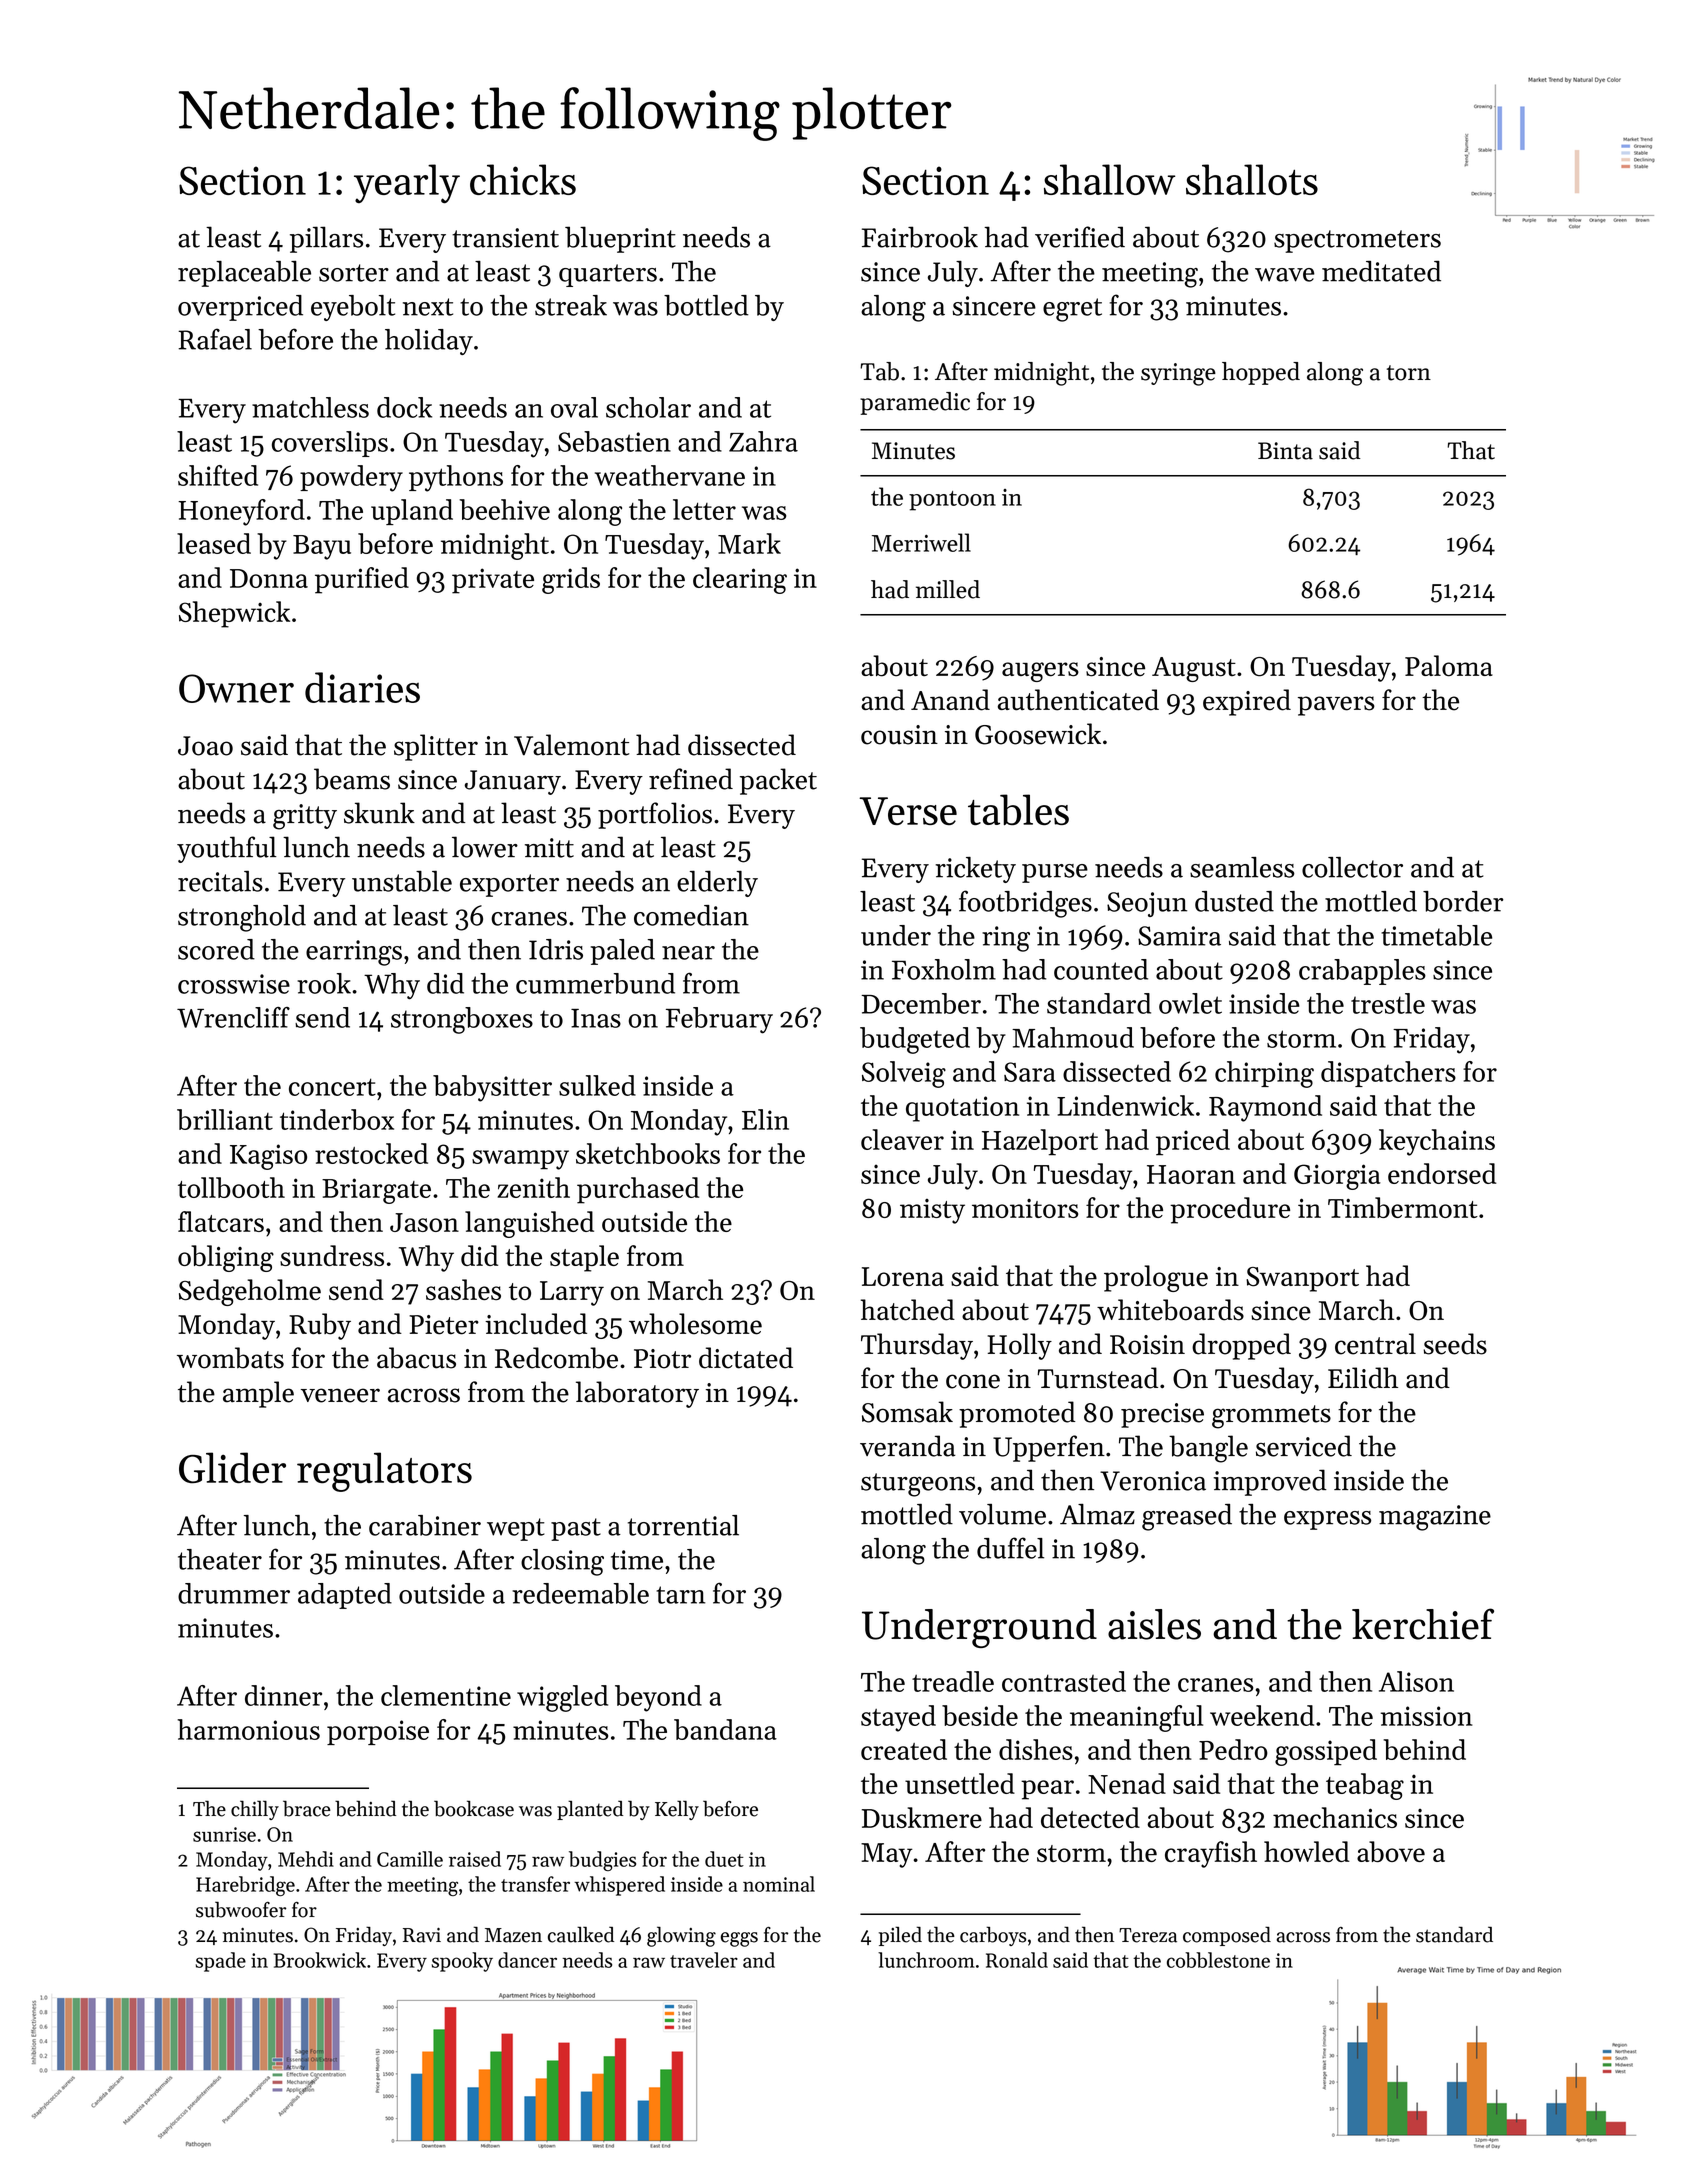 Image resolution: width=1683 pixels, height=2178 pixels. What do you see at coordinates (523, 179) in the screenshot?
I see `chicks` at bounding box center [523, 179].
